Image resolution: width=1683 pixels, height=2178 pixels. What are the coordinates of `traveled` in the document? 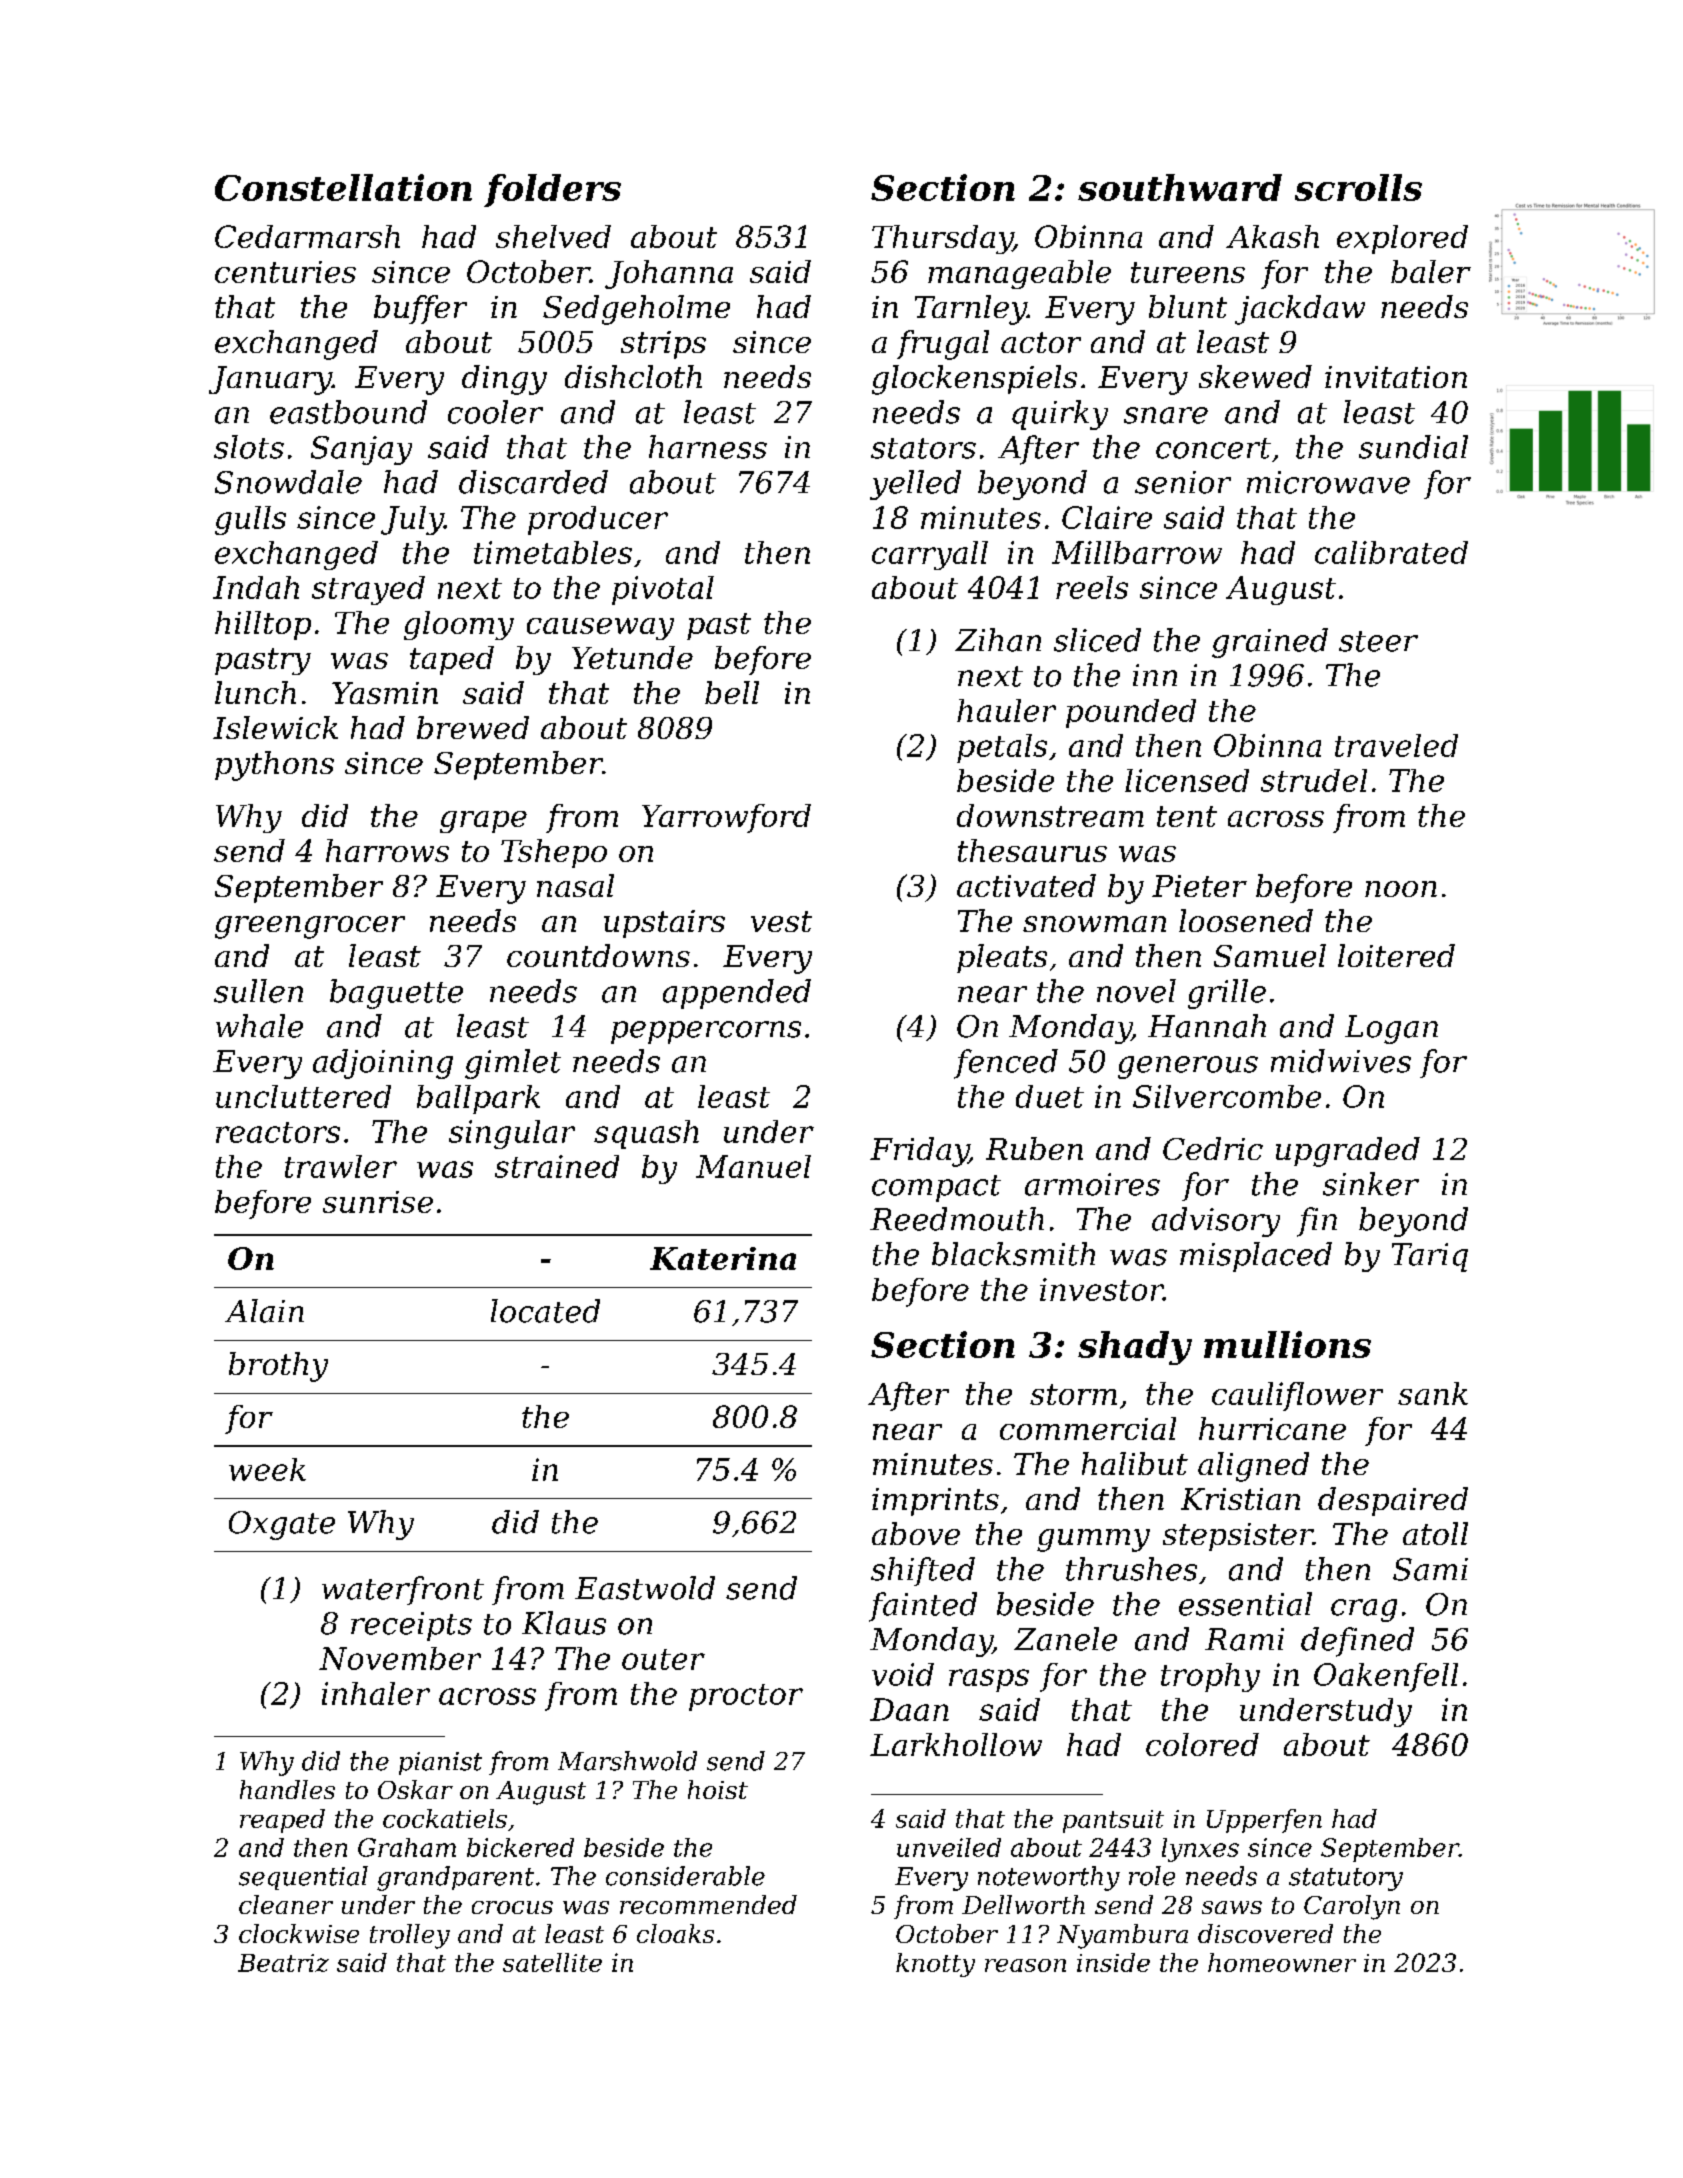 It's located at (1396, 745).
